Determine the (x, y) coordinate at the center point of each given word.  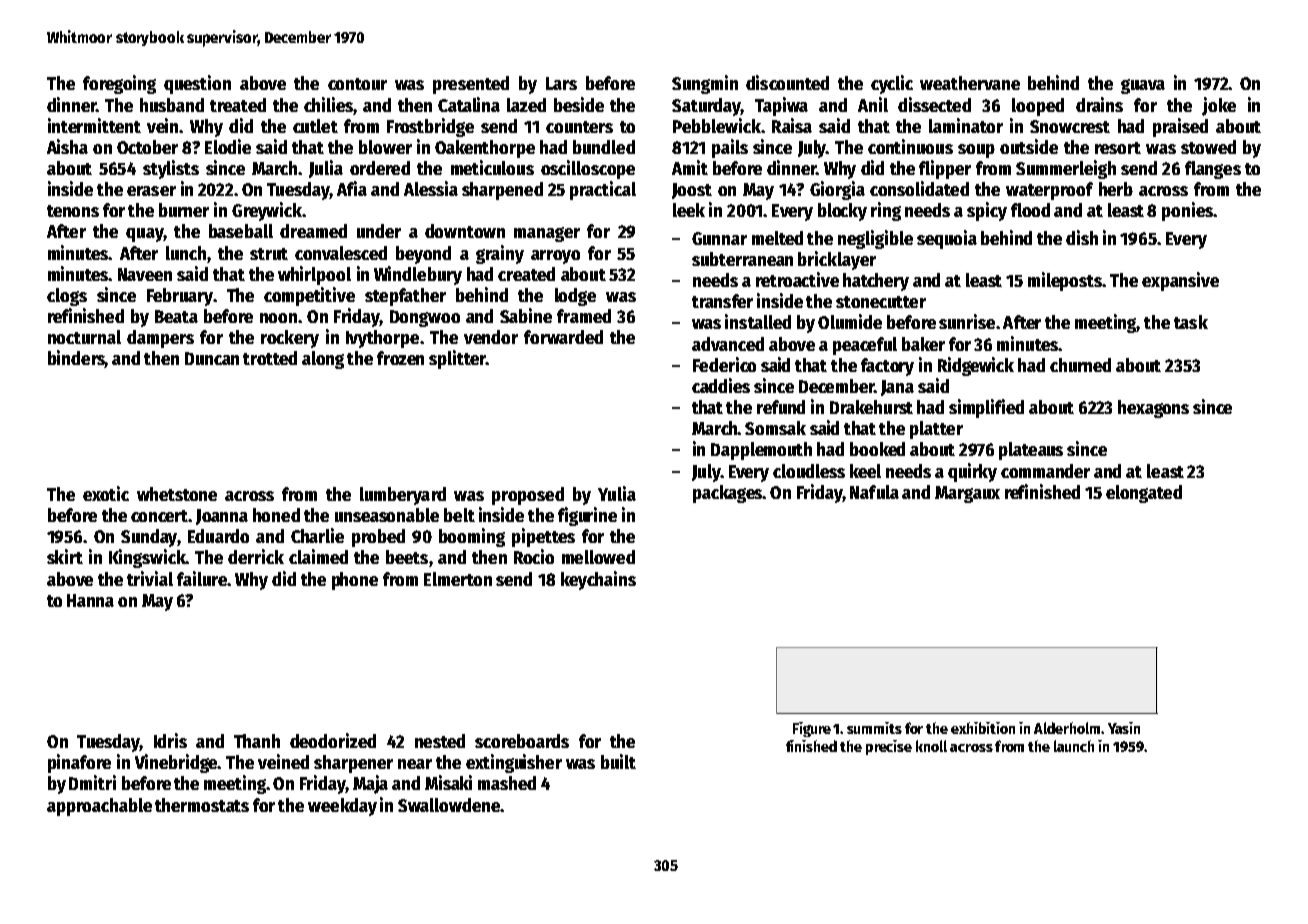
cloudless (809, 471)
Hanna (90, 600)
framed (584, 316)
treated (238, 105)
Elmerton (458, 579)
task (1191, 322)
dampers (160, 339)
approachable (99, 807)
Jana (897, 388)
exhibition (983, 728)
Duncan (212, 358)
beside (579, 104)
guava (1143, 86)
